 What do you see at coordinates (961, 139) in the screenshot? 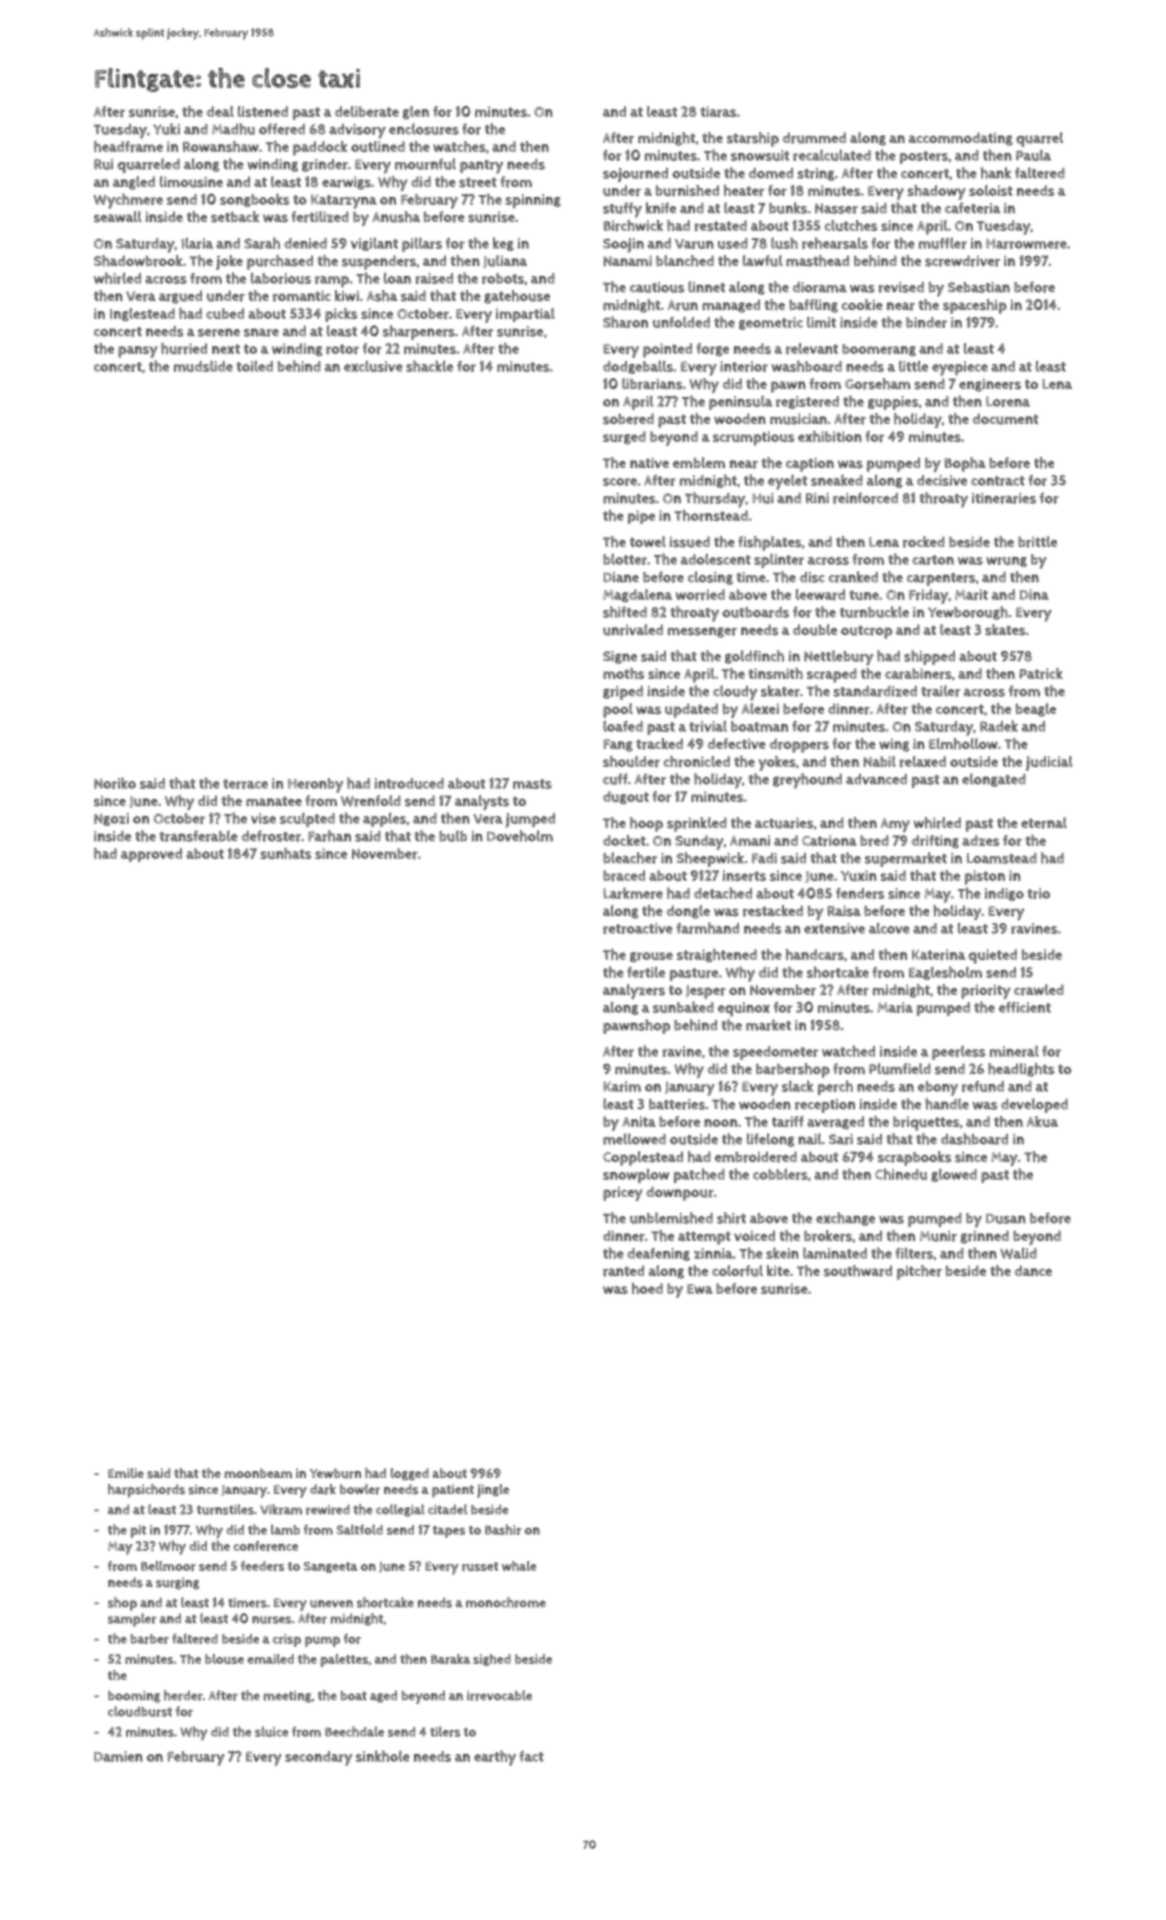
I see `accommodating` at bounding box center [961, 139].
